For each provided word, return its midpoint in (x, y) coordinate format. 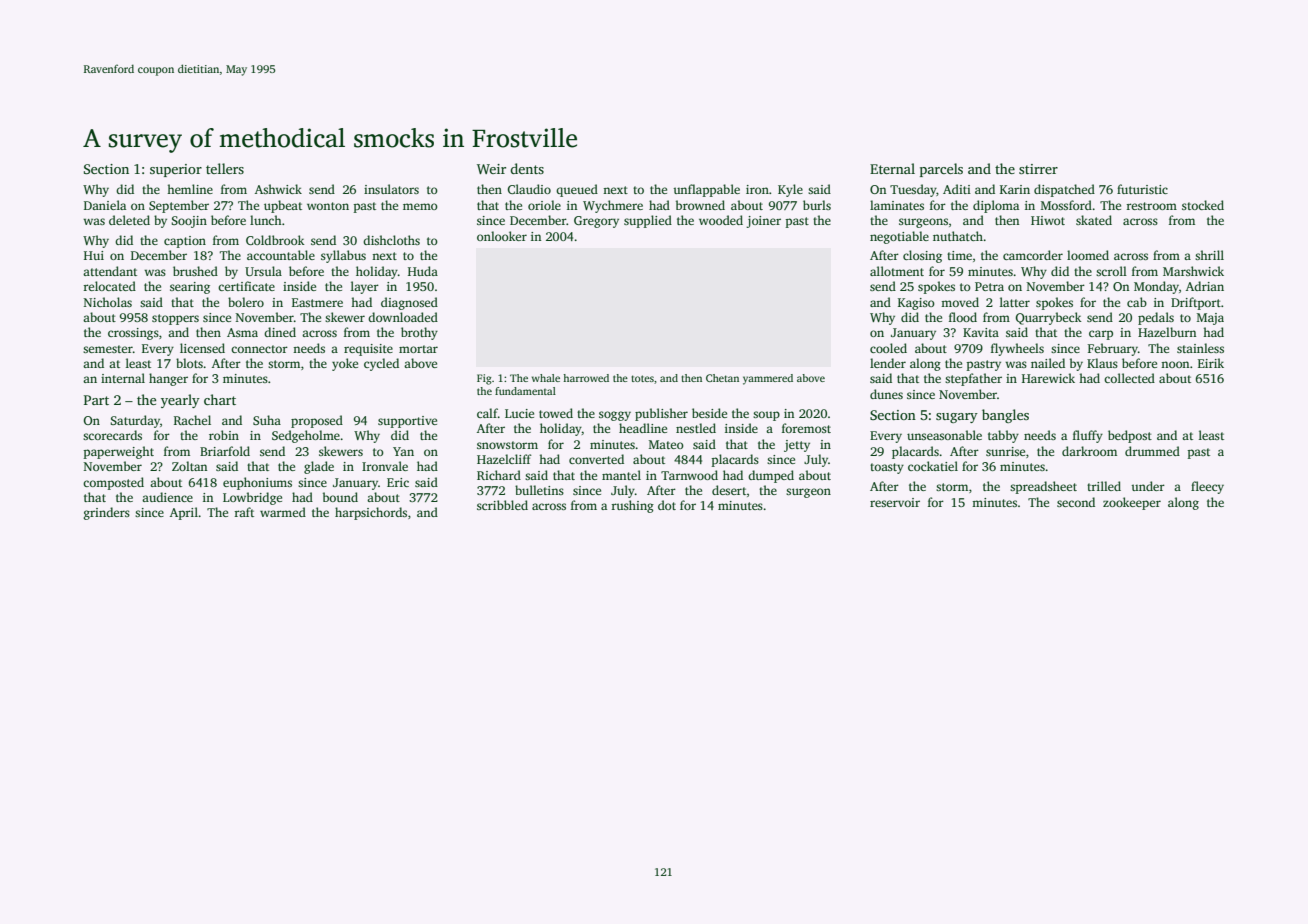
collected (1129, 378)
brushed (195, 271)
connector (259, 349)
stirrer (1038, 169)
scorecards (112, 435)
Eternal (892, 168)
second (1076, 502)
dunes (886, 394)
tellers (225, 168)
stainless (1200, 348)
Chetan (722, 378)
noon (1175, 364)
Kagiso (916, 304)
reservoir (895, 502)
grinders (107, 513)
